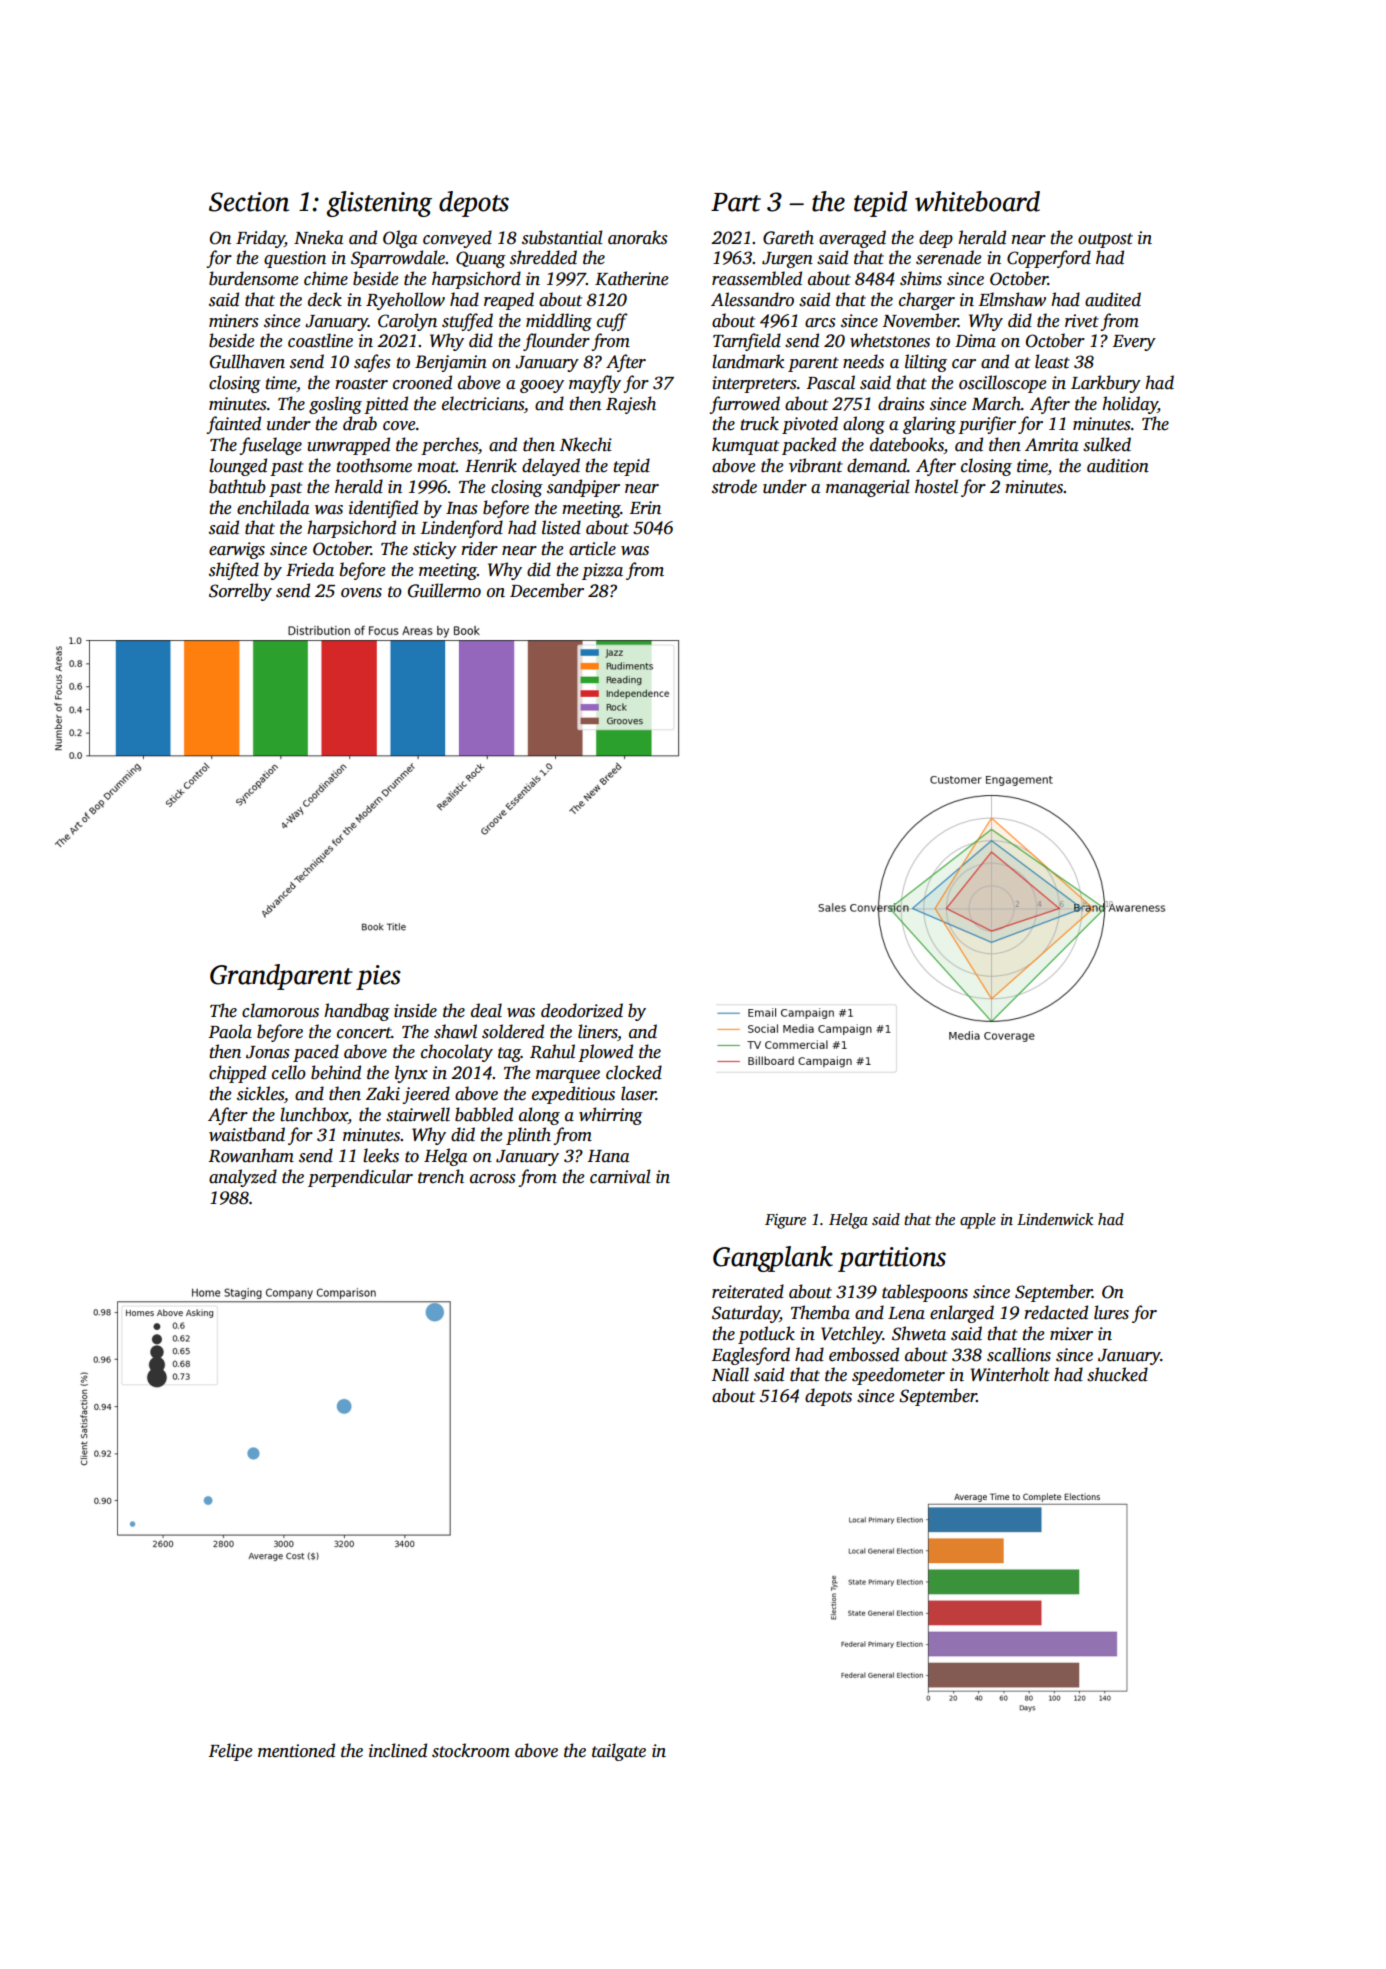 This screenshot has height=1969, width=1386. Describe the element at coordinates (977, 201) in the screenshot. I see `whiteboard` at that location.
